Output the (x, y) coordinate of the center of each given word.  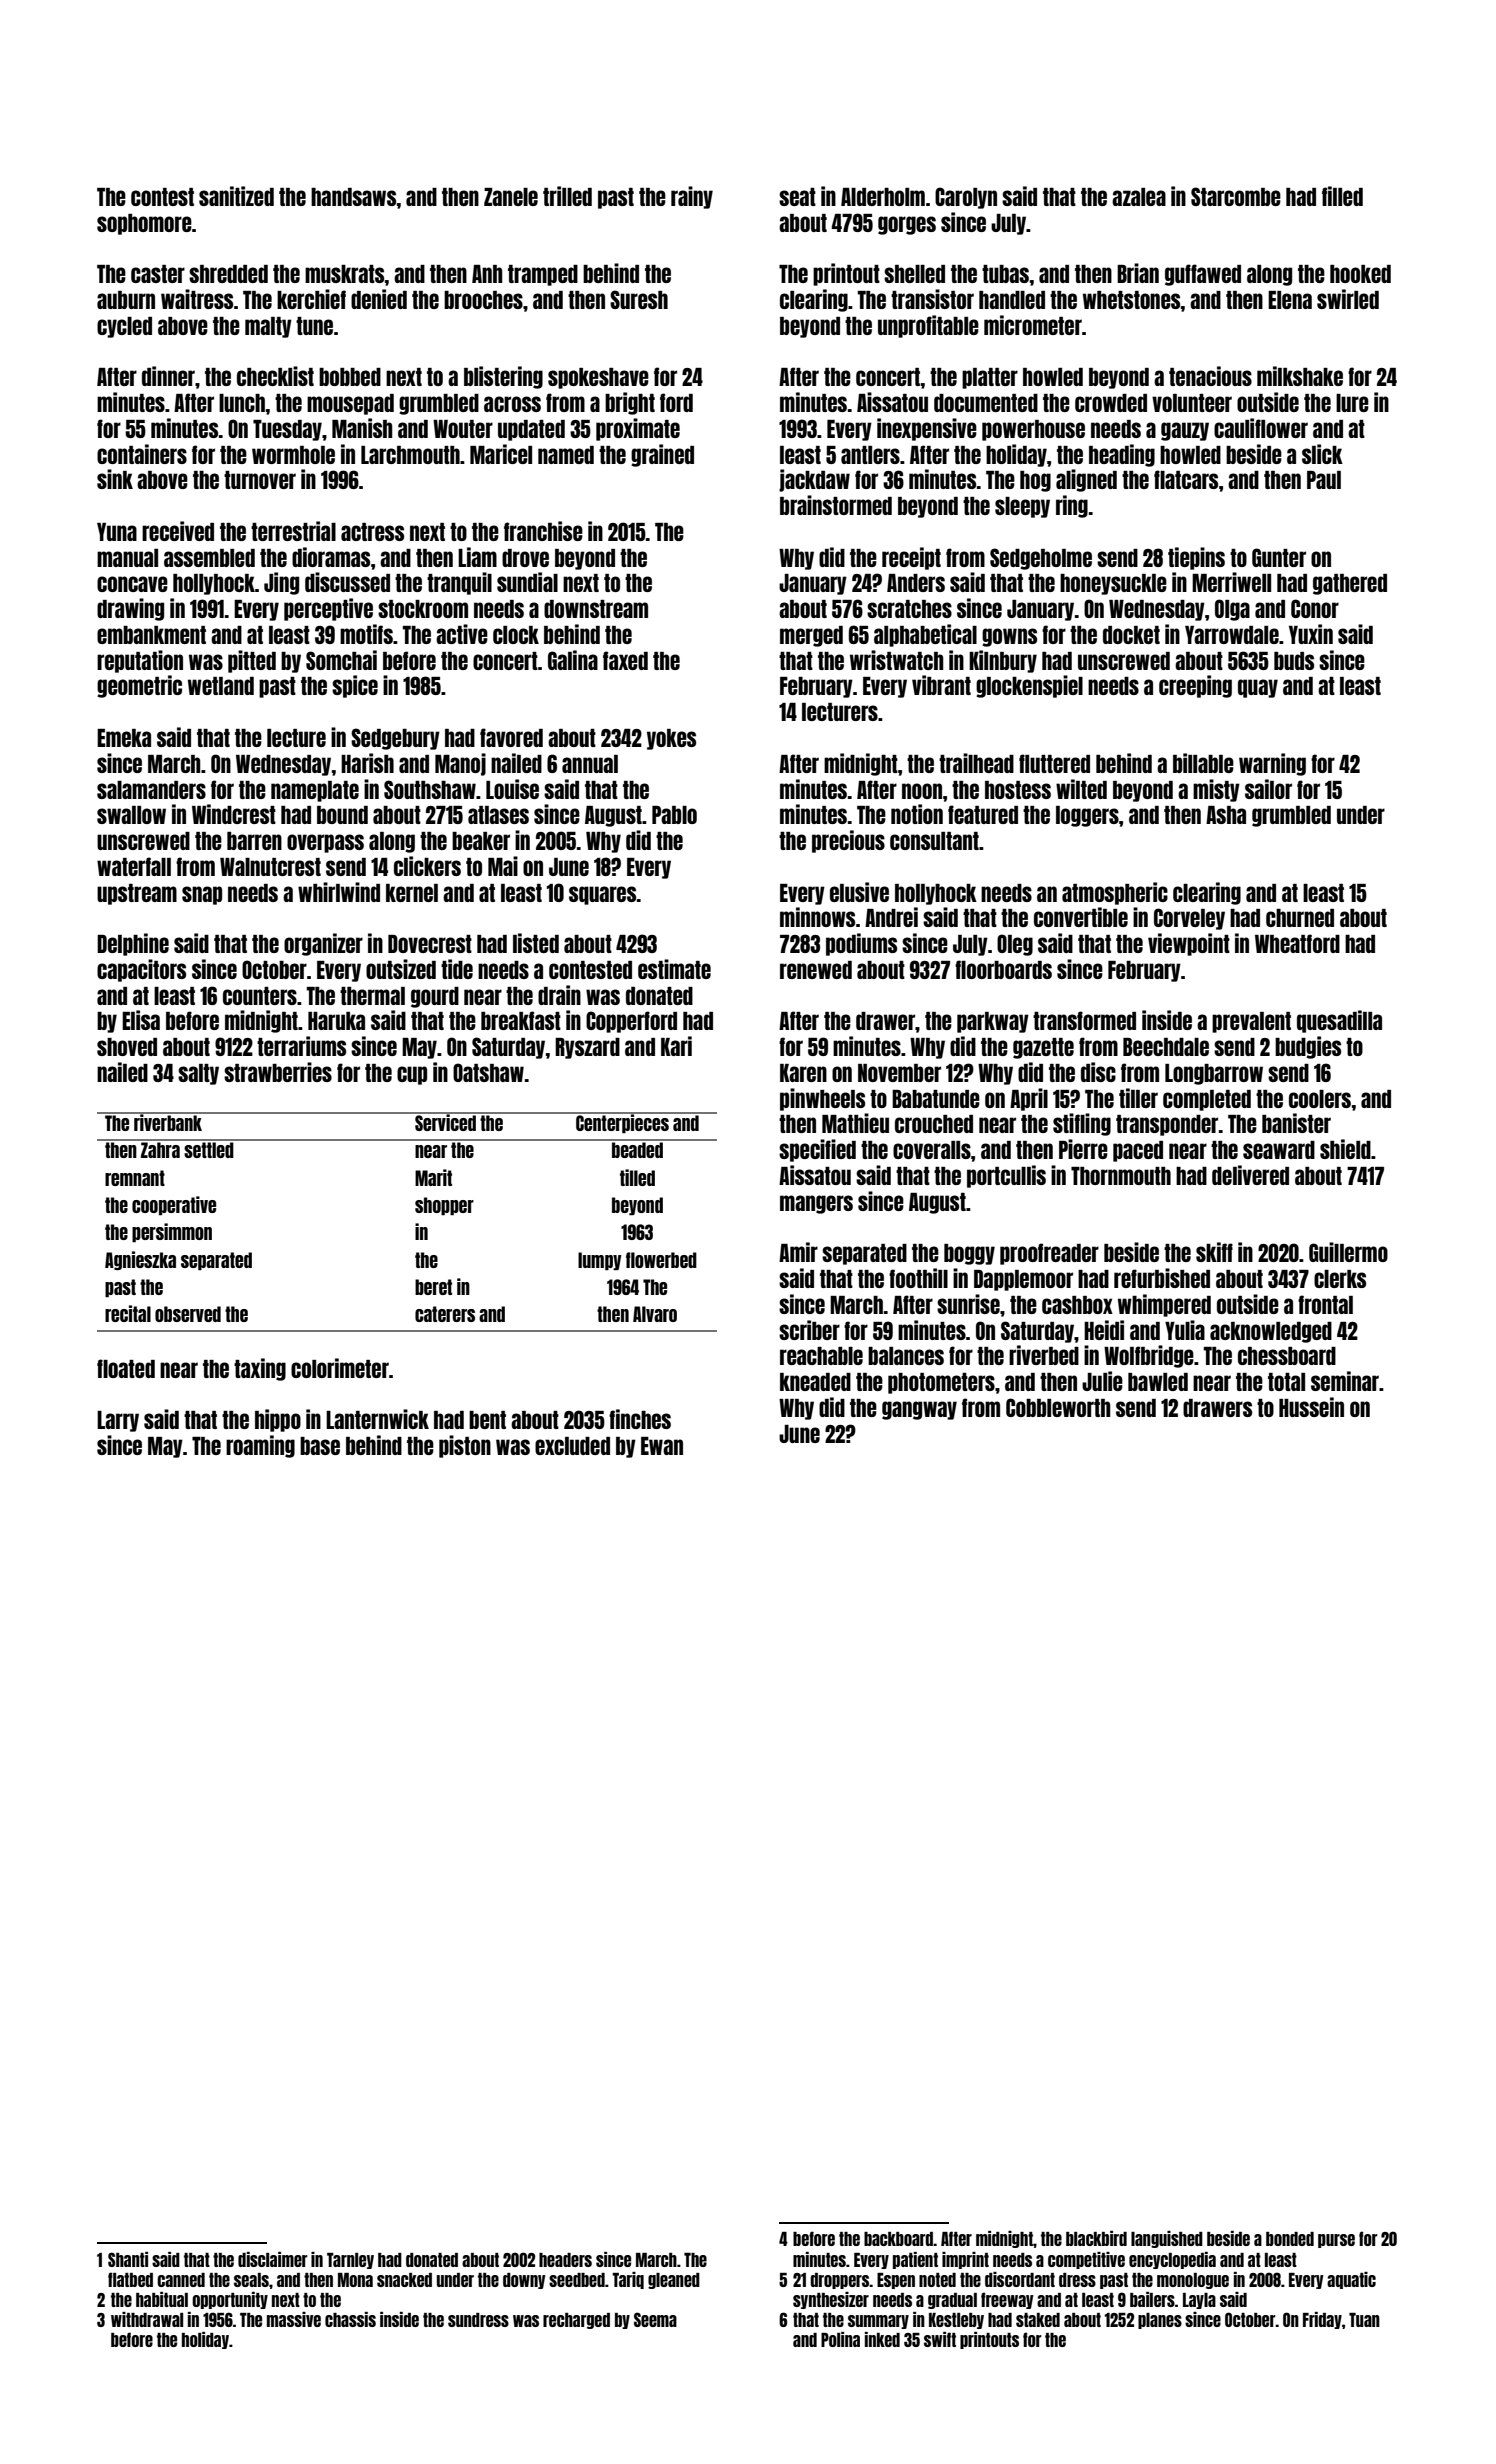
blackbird (1096, 2238)
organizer (323, 944)
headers (565, 2260)
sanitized (236, 196)
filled (1342, 196)
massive (294, 2319)
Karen (803, 1073)
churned (1300, 918)
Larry (118, 1421)
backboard (899, 2239)
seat (797, 197)
